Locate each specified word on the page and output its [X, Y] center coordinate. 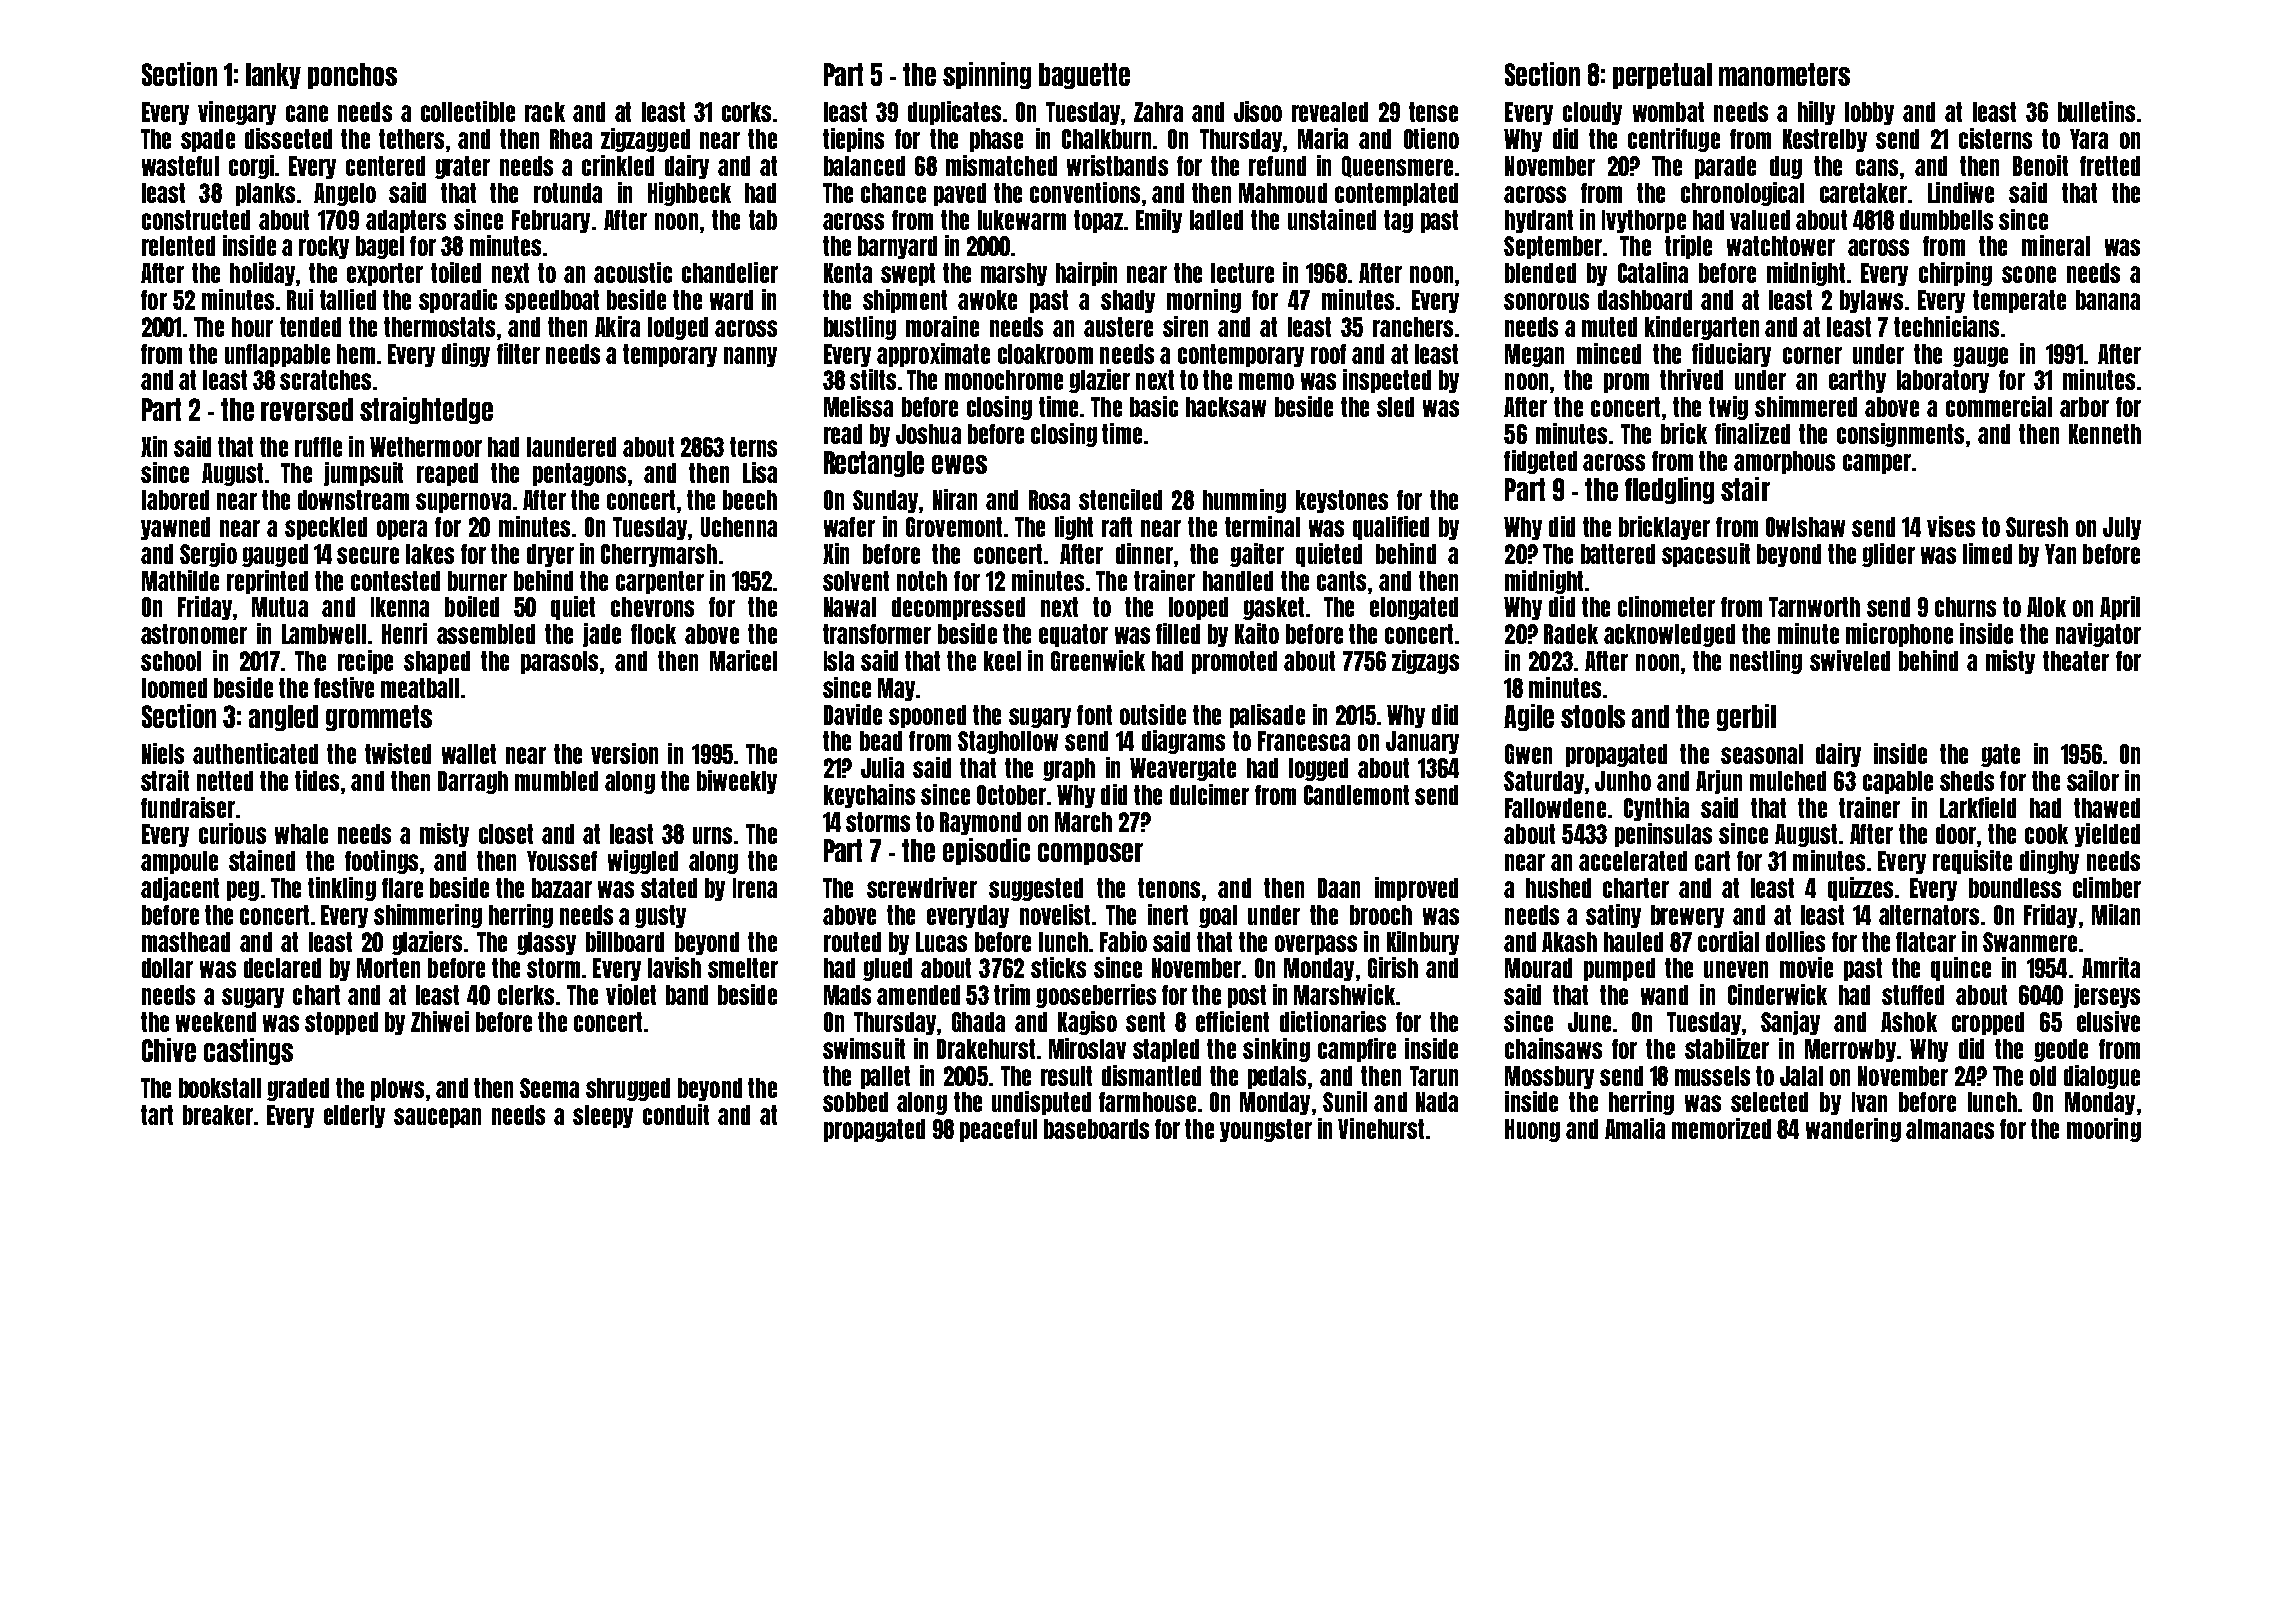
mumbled [556, 781]
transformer [877, 634]
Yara [2089, 139]
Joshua [928, 434]
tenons [1169, 888]
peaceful [998, 1130]
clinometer [1666, 606]
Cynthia [1656, 809]
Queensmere [1397, 167]
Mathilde [180, 580]
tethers [411, 139]
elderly [354, 1116]
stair [1745, 489]
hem [356, 354]
